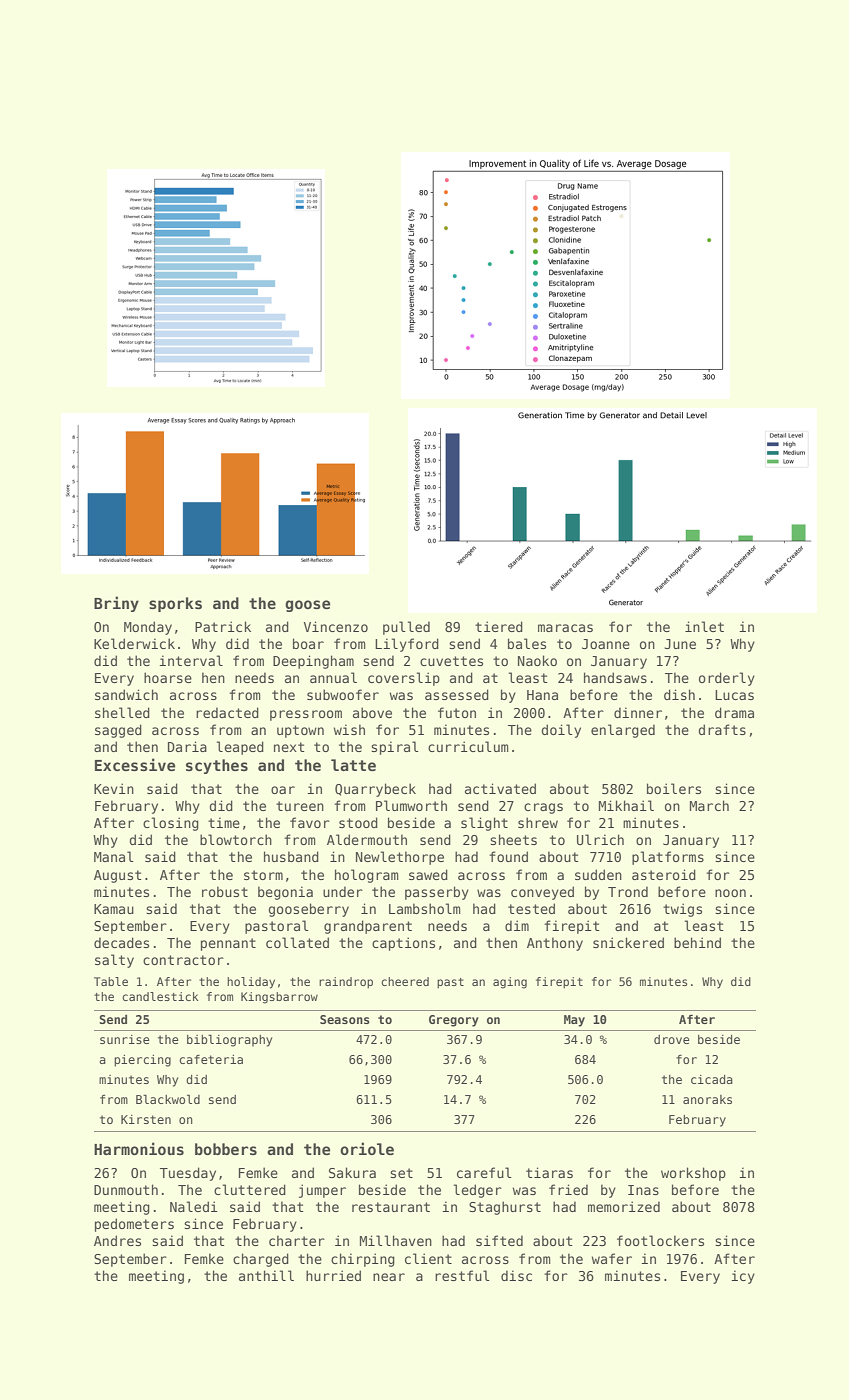  Describe the element at coordinates (346, 983) in the page. I see `raindrop` at that location.
